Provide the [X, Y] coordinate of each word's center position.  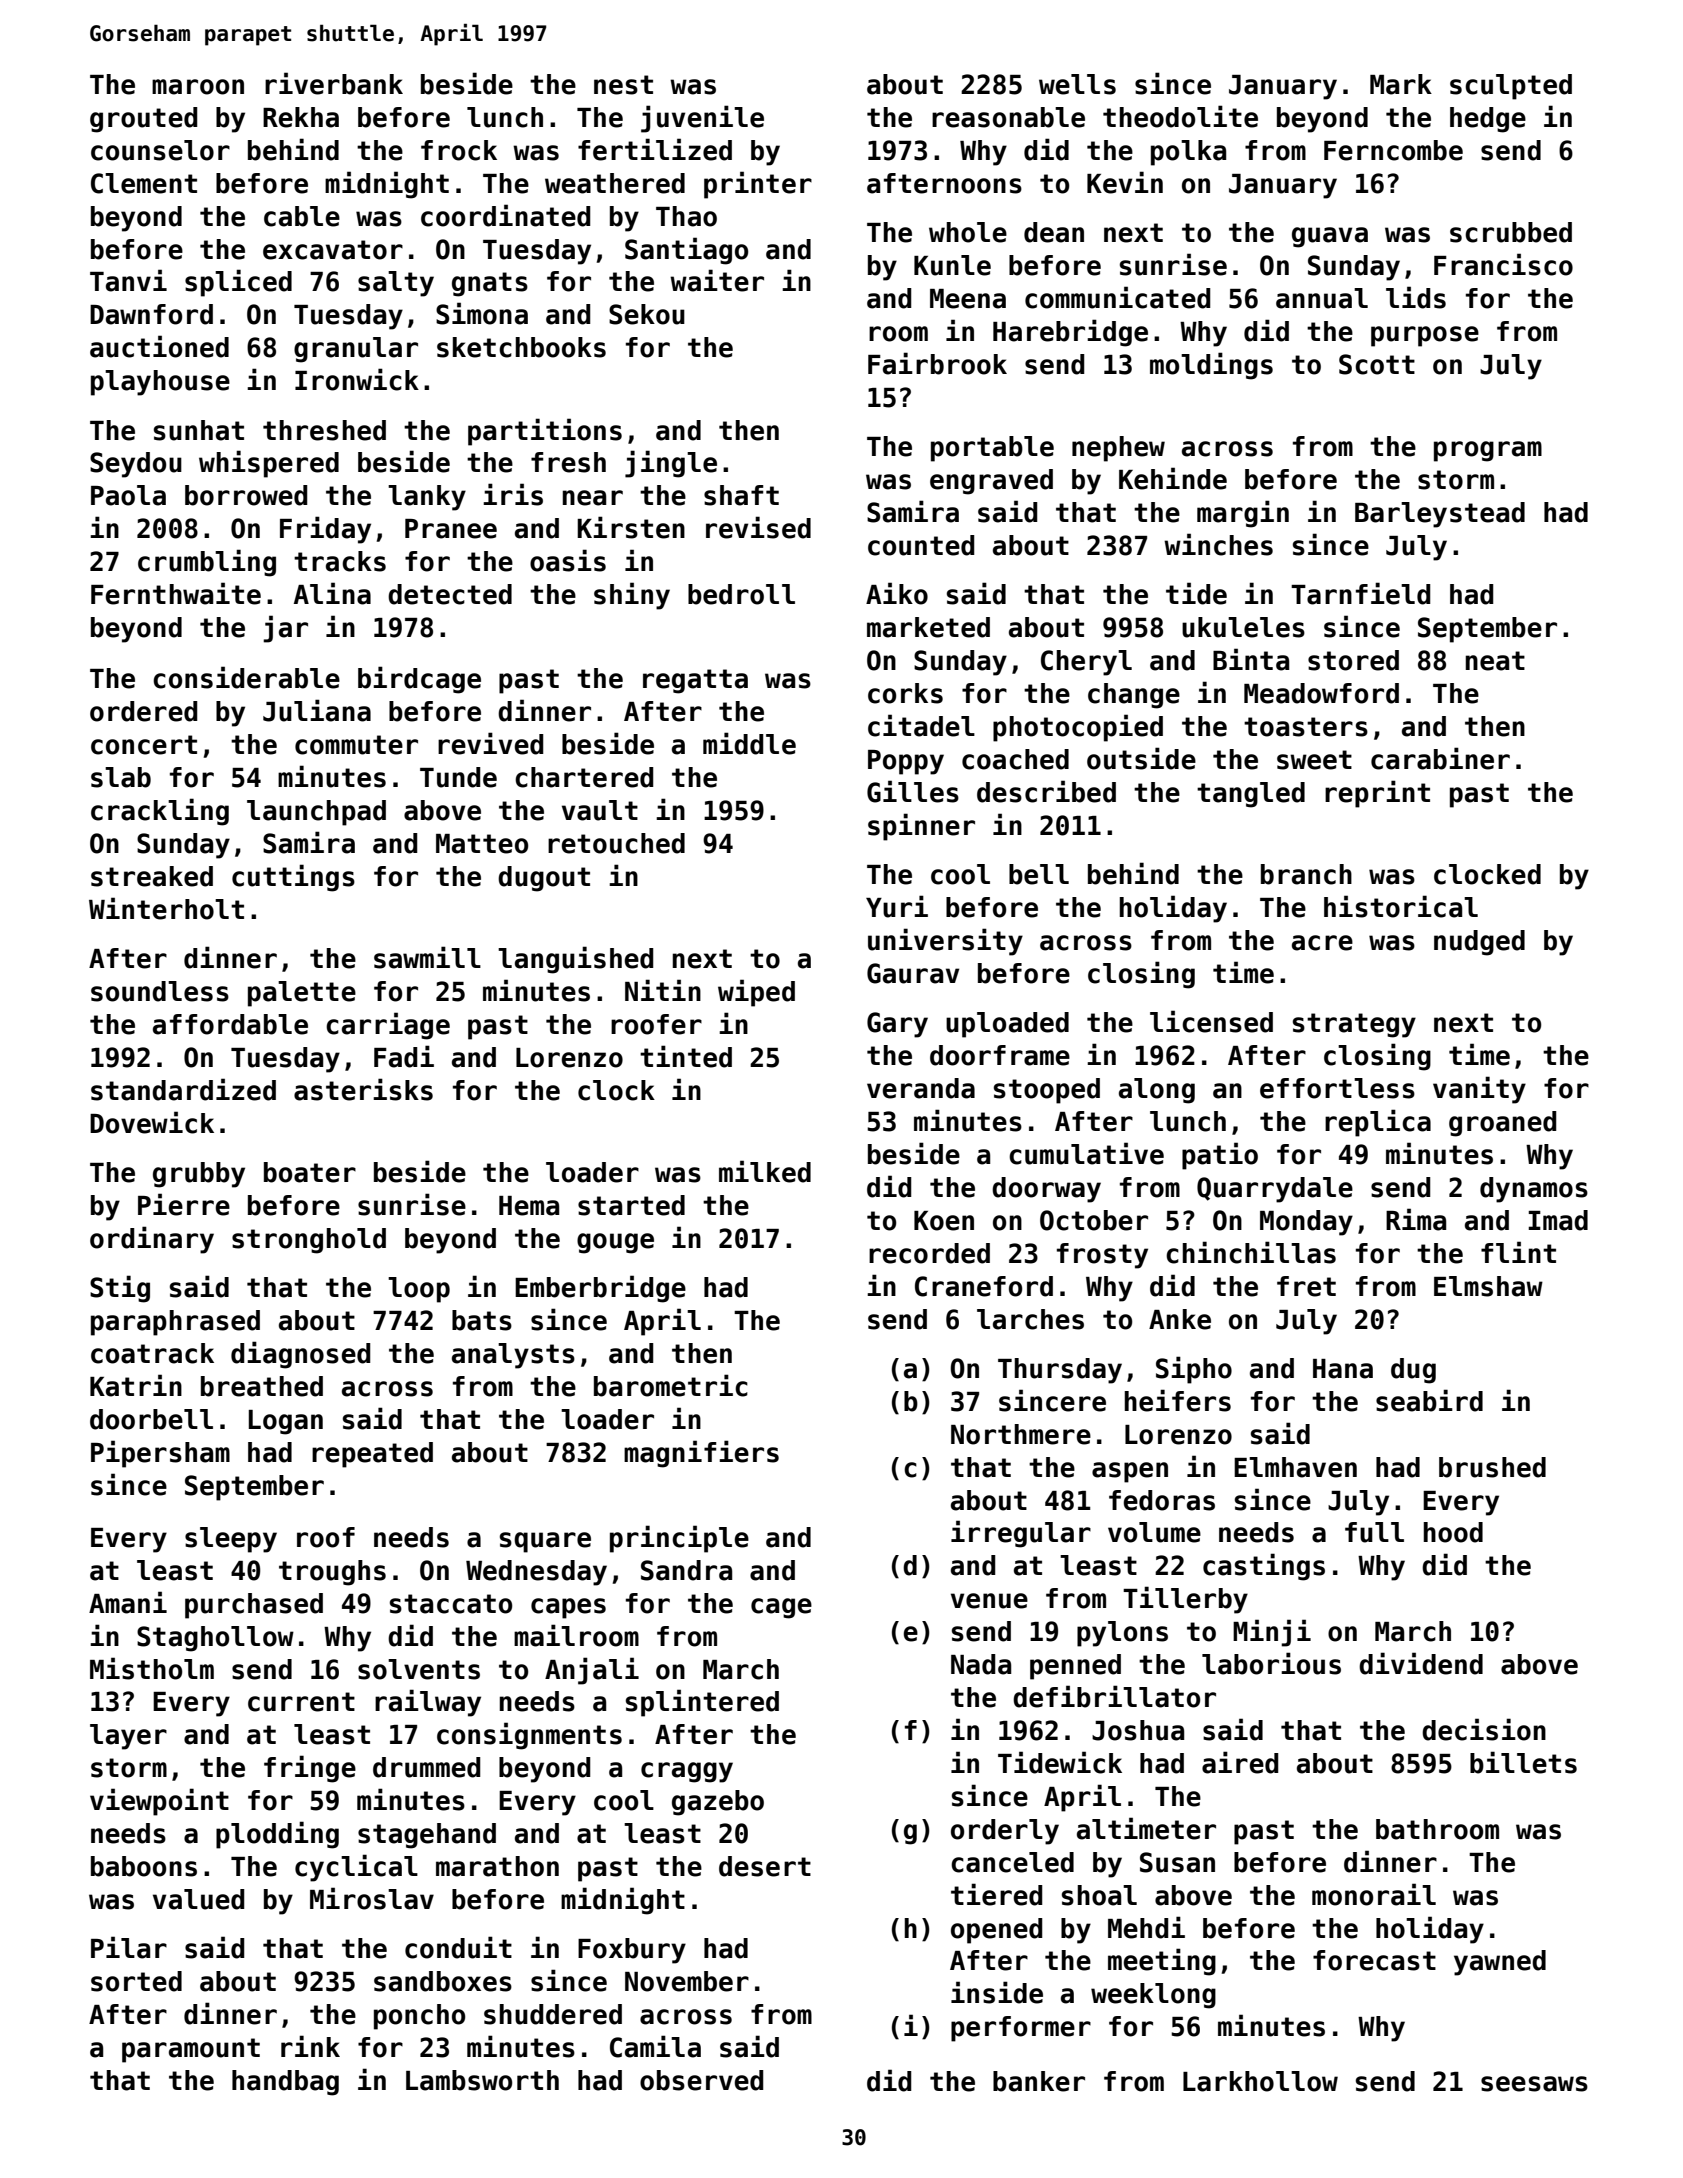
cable [302, 216]
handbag [285, 2083]
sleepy [231, 1540]
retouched [616, 843]
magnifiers [701, 1454]
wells [1077, 84]
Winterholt [166, 908]
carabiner [1440, 758]
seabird [1429, 1400]
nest [623, 85]
